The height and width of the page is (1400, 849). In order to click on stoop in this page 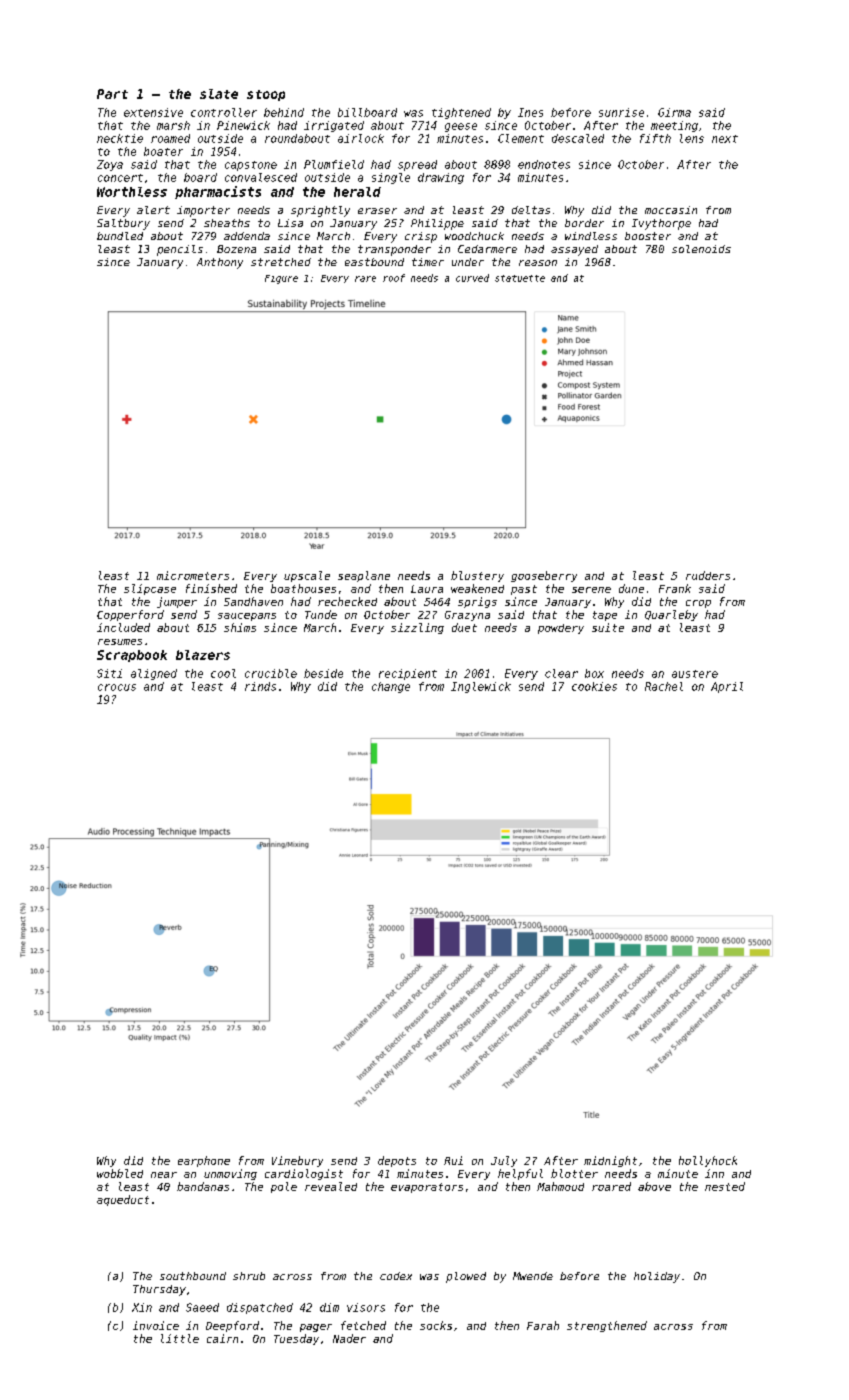, I will do `click(266, 95)`.
